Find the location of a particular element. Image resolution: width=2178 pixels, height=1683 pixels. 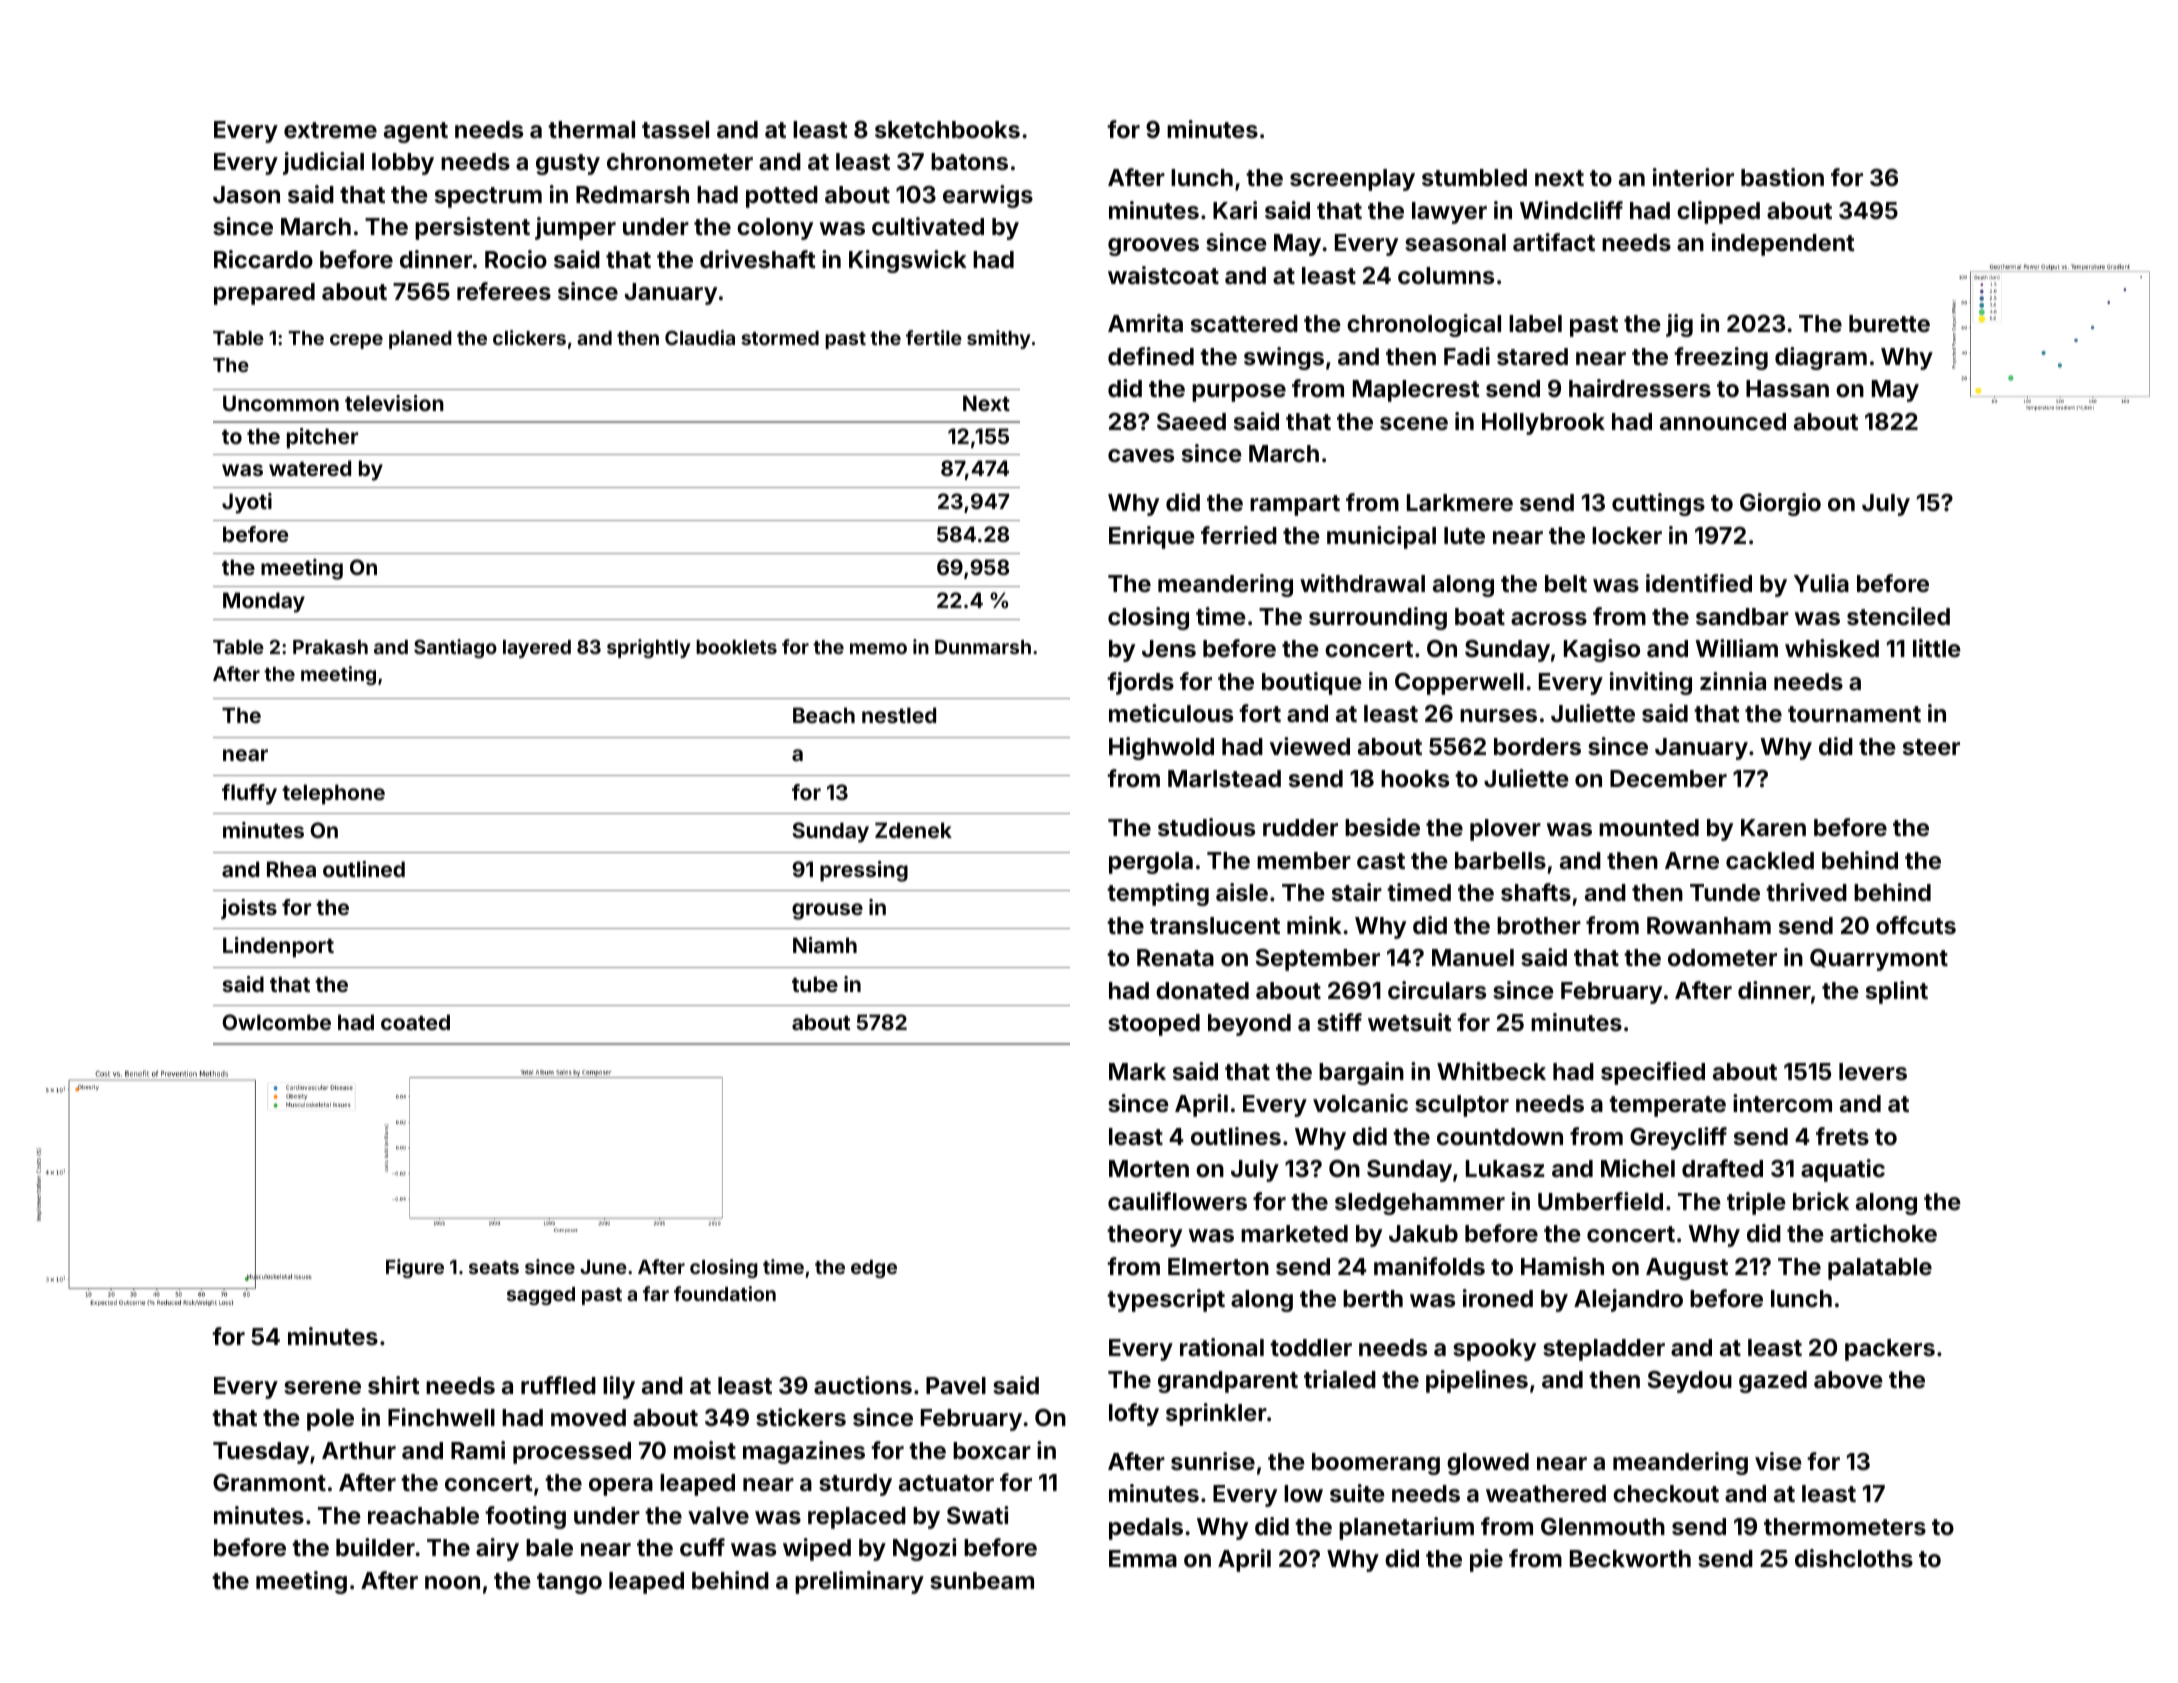

Niamh is located at coordinates (825, 945).
